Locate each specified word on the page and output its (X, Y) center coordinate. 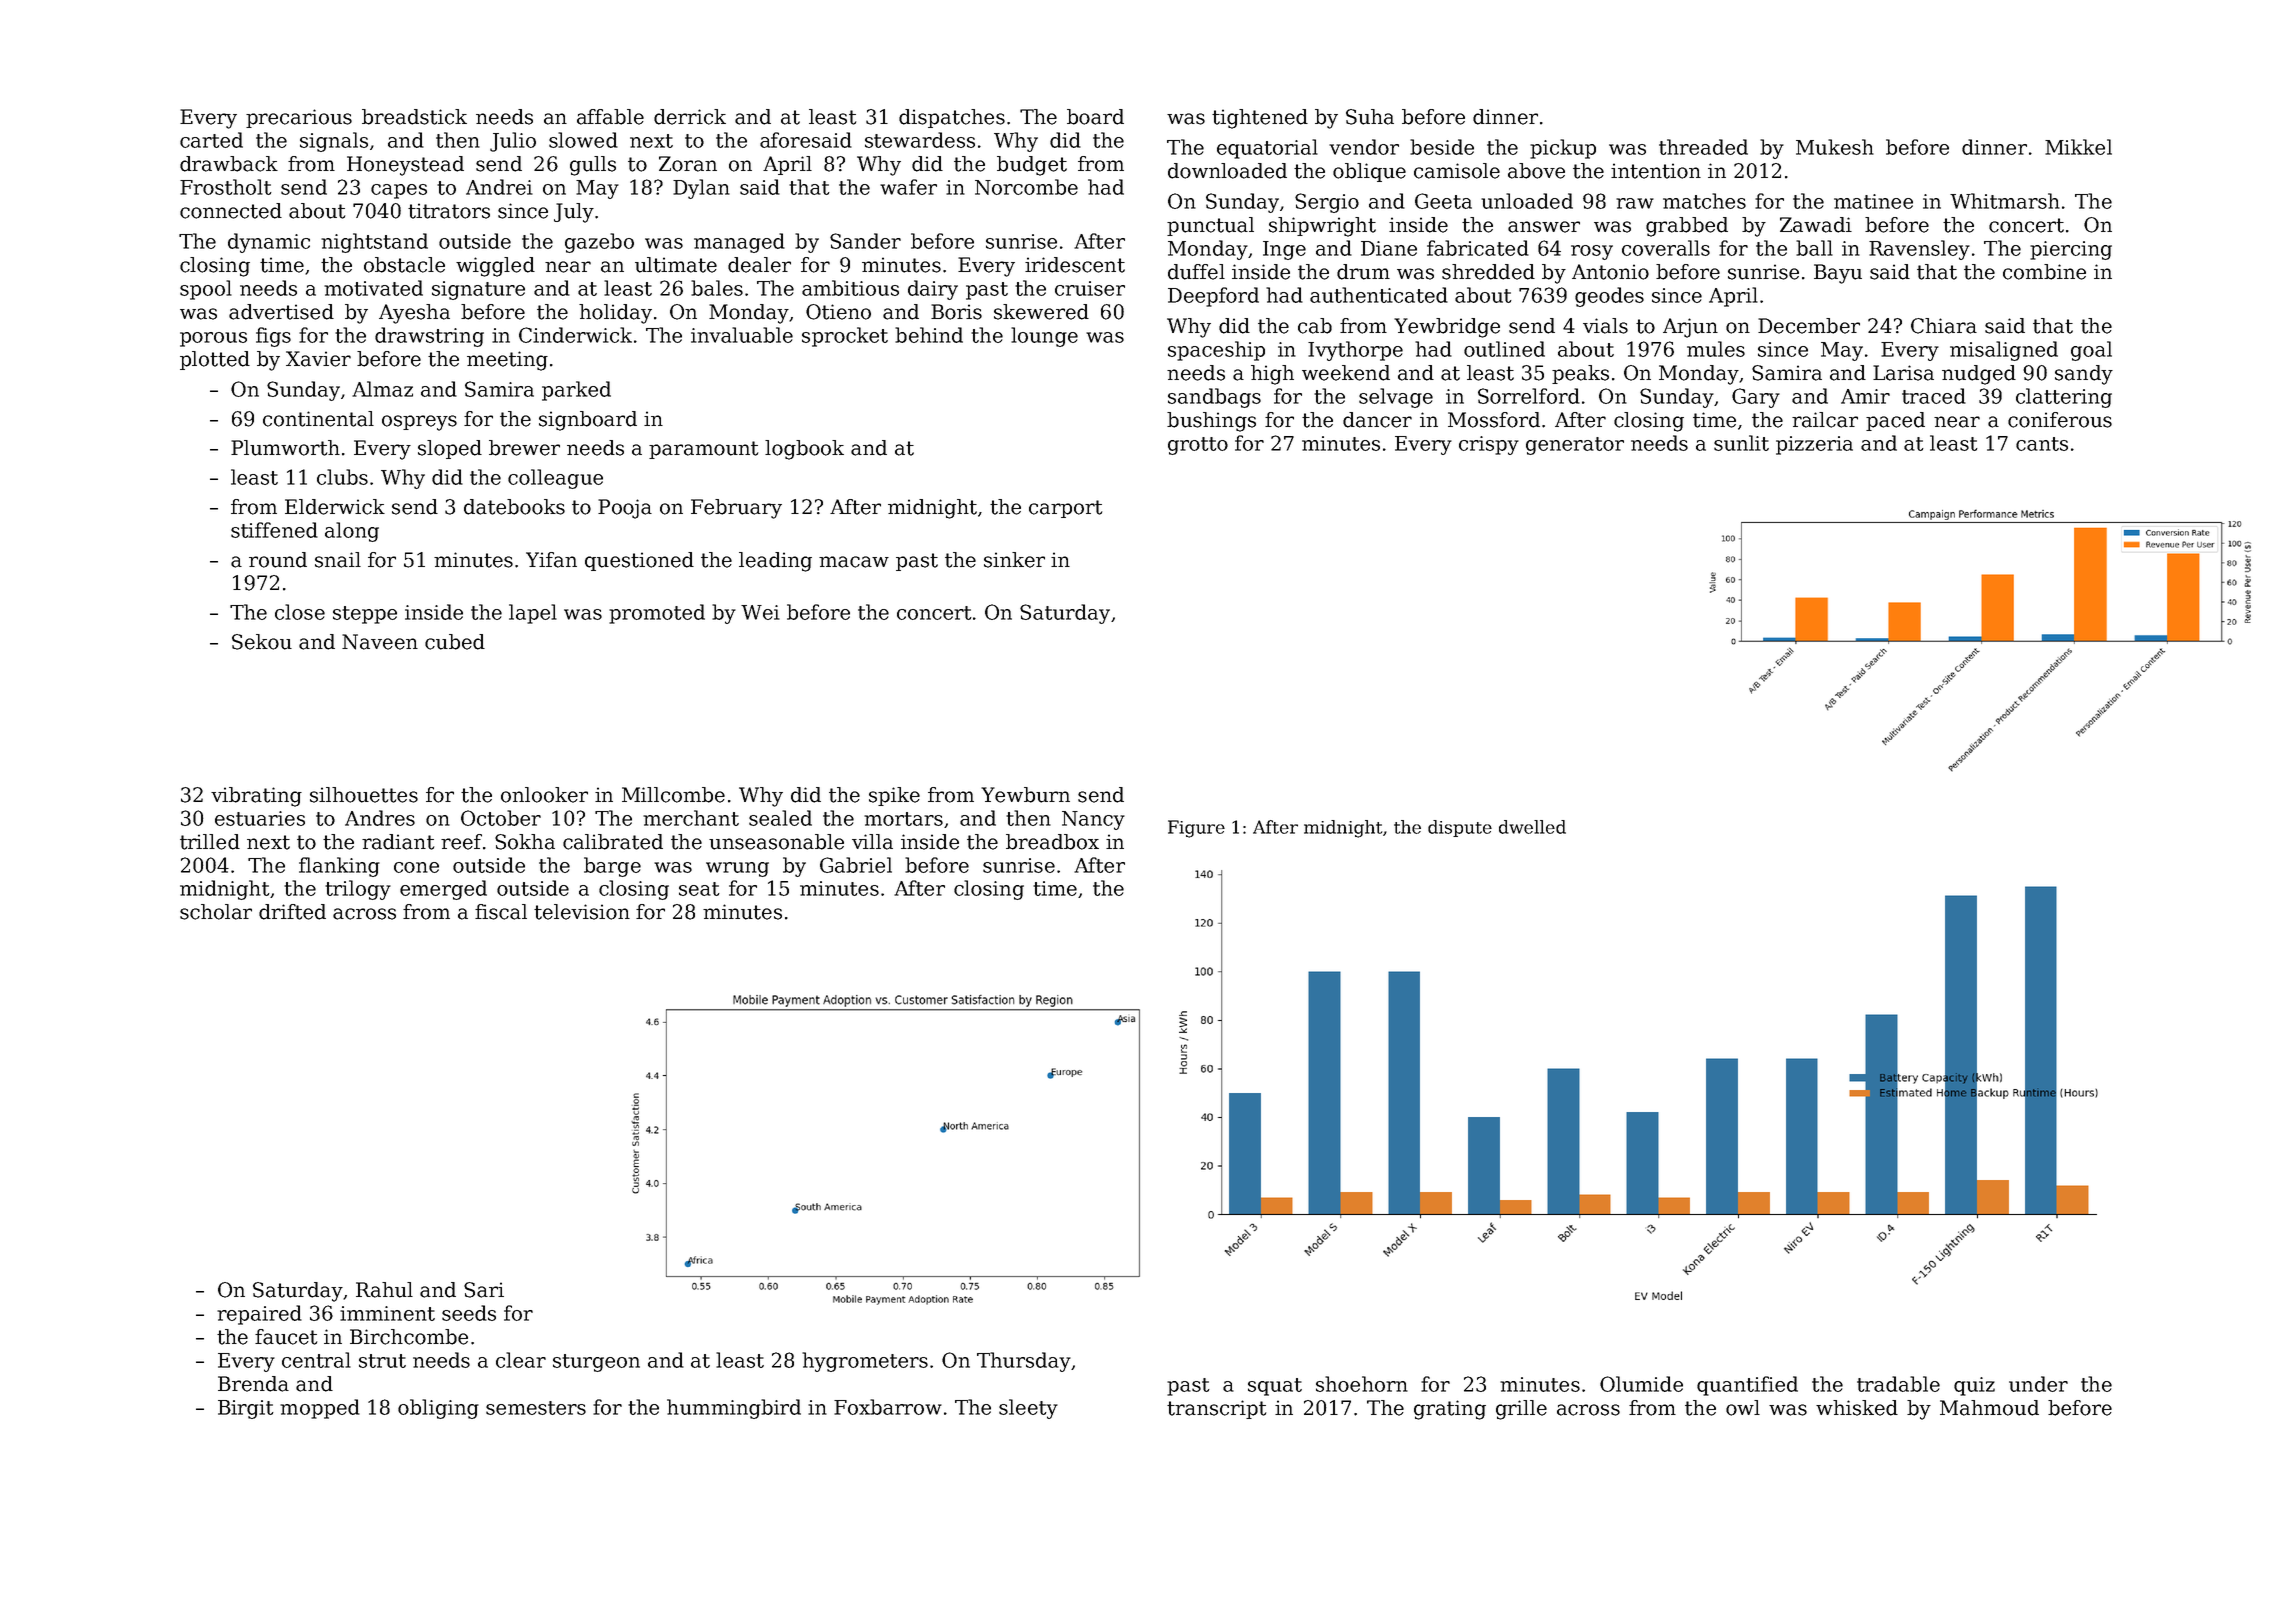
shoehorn (1362, 1384)
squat (1275, 1387)
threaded (1703, 147)
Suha (1370, 117)
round (278, 560)
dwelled (1532, 827)
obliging (438, 1409)
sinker (1014, 560)
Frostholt (226, 187)
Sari (484, 1290)
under (2038, 1384)
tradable (1898, 1384)
